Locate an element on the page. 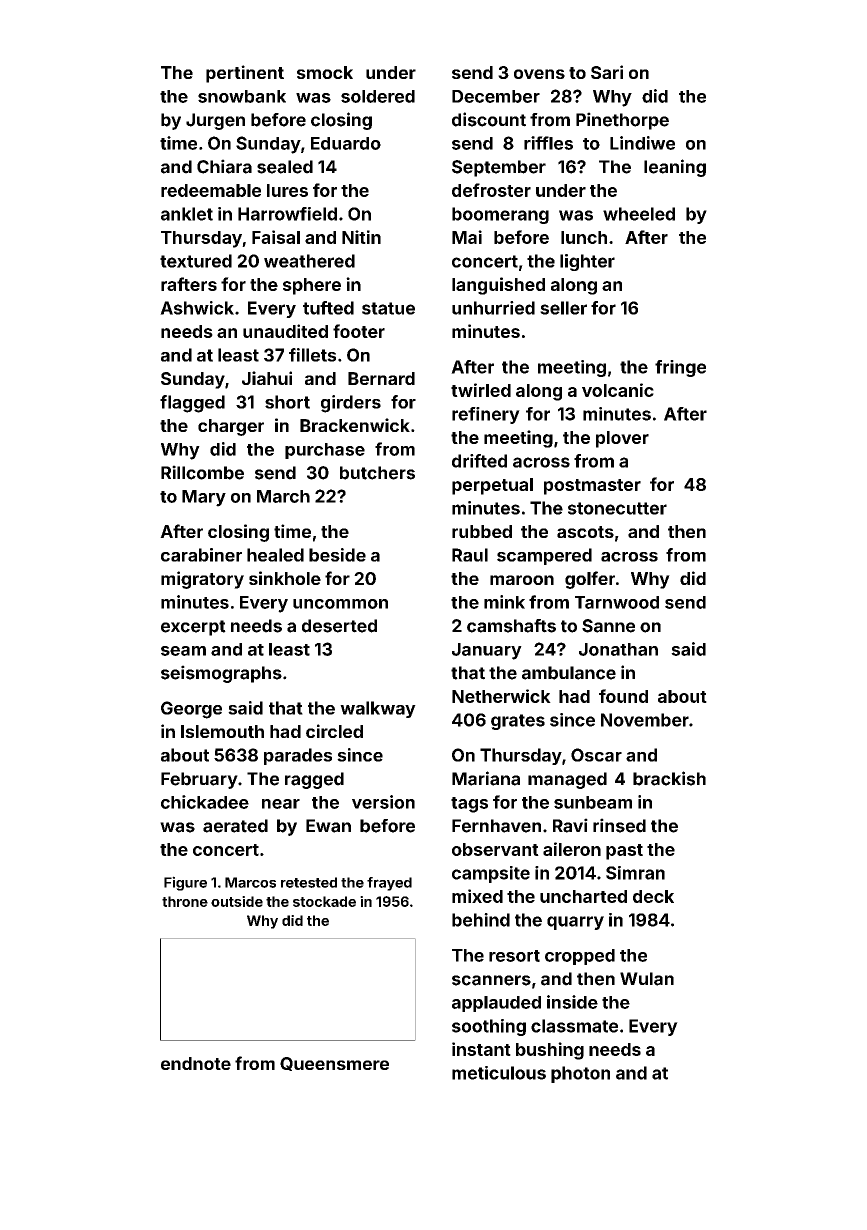  meticulous is located at coordinates (499, 1073).
